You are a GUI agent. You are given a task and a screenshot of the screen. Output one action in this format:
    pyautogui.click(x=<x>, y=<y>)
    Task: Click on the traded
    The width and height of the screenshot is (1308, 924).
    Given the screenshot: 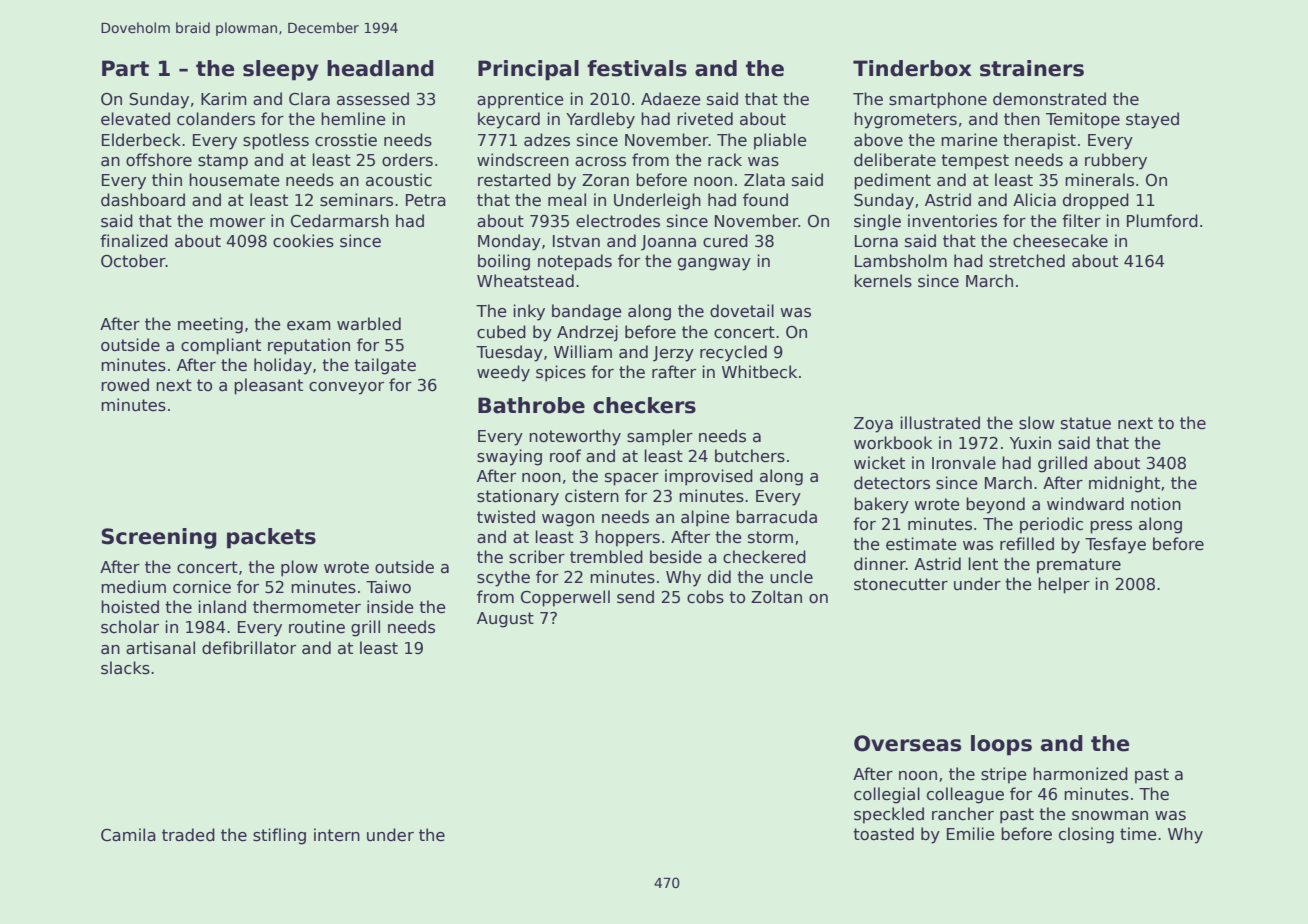 What is the action you would take?
    pyautogui.click(x=188, y=835)
